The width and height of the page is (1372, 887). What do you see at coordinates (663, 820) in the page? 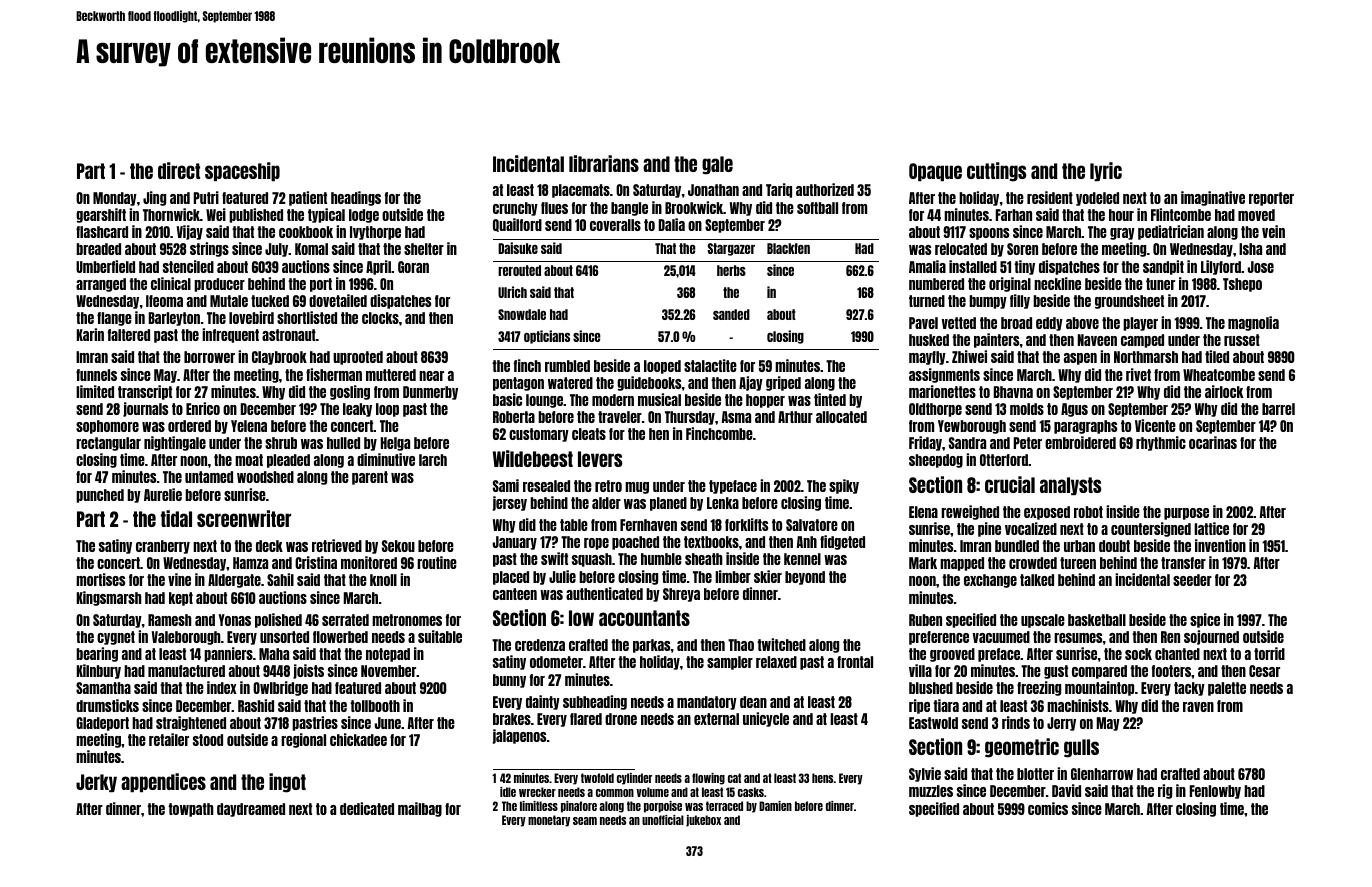
I see `unofficial` at bounding box center [663, 820].
